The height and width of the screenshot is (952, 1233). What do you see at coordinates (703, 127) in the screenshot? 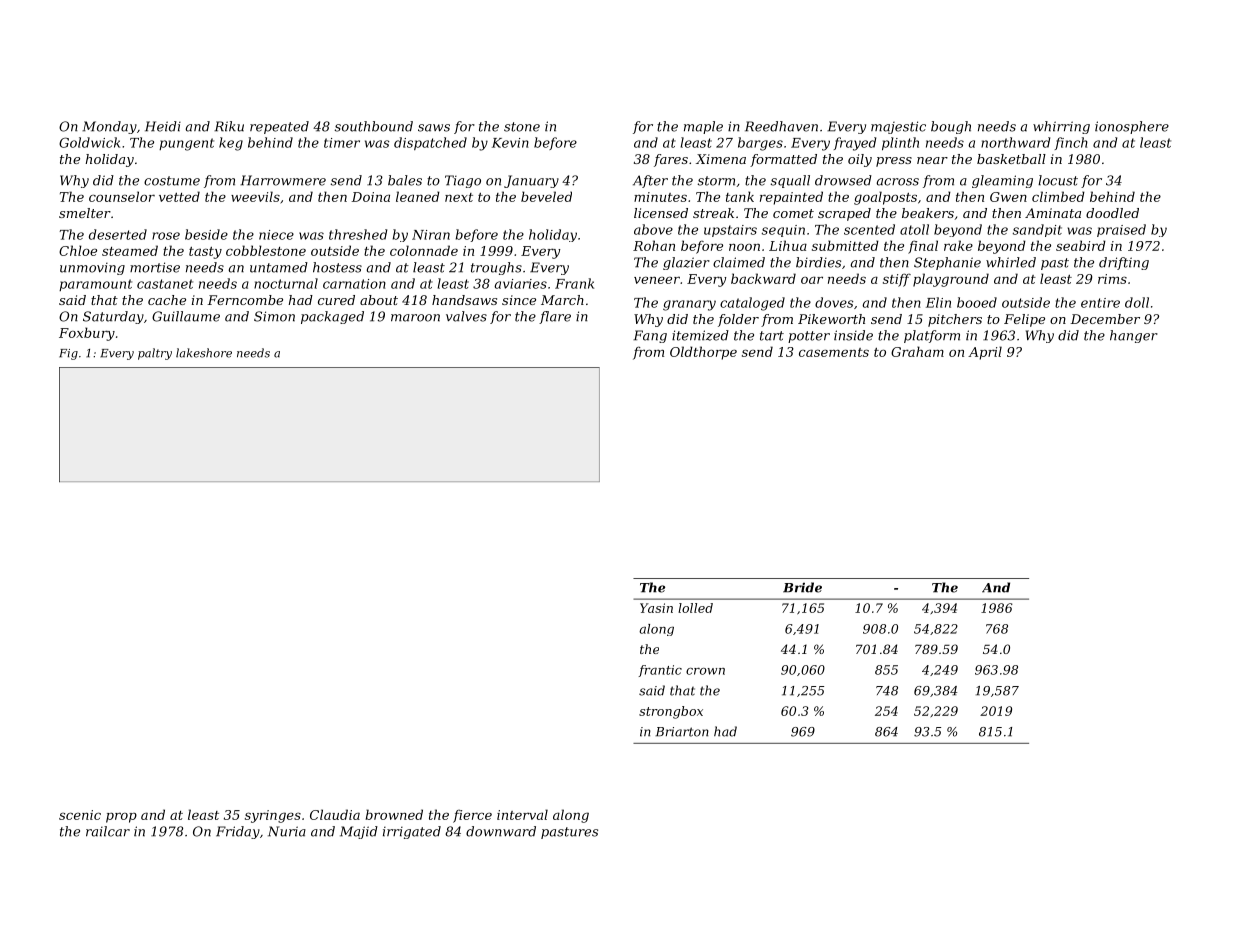
I see `maple` at bounding box center [703, 127].
